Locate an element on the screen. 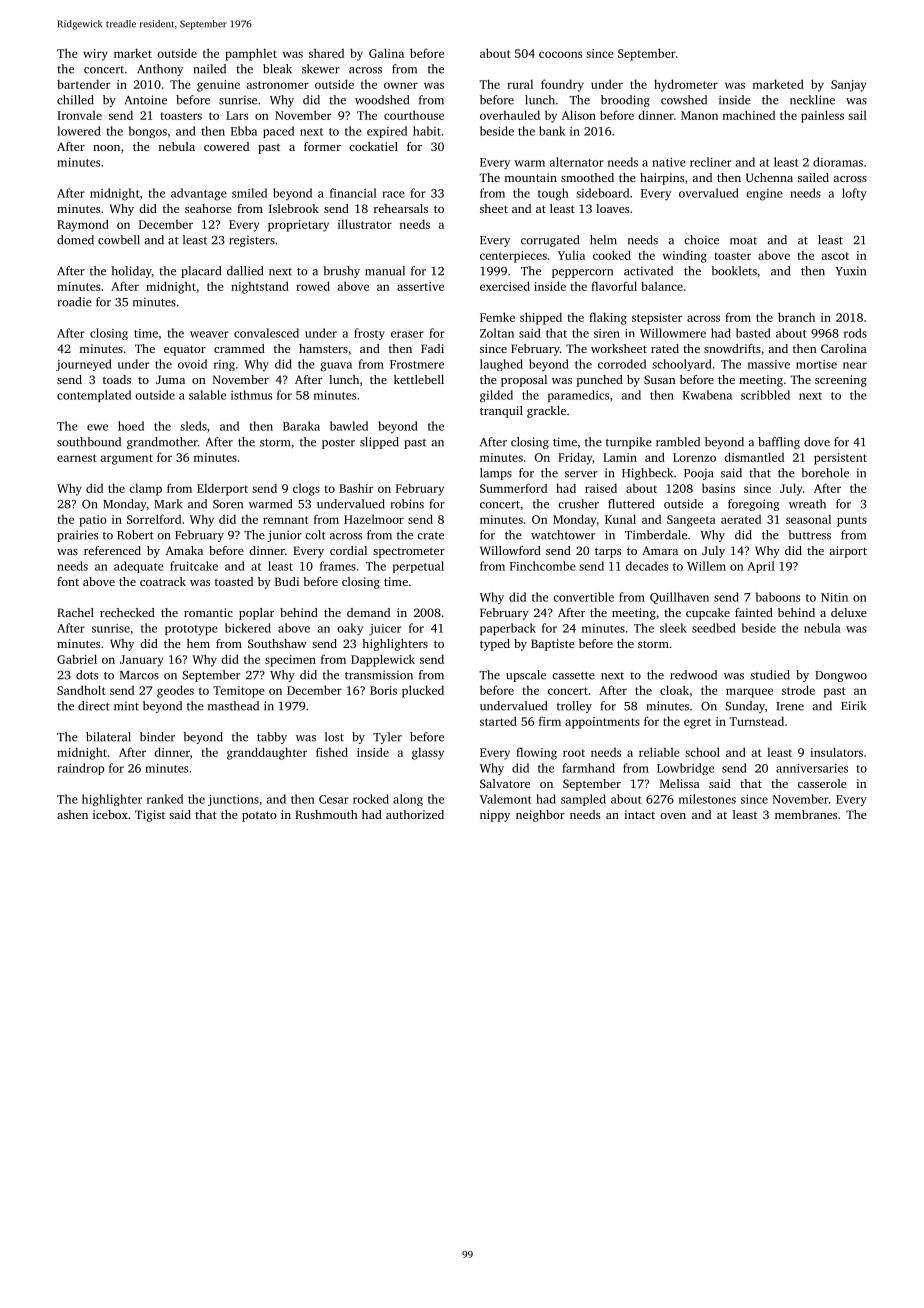  deluxe is located at coordinates (849, 612).
